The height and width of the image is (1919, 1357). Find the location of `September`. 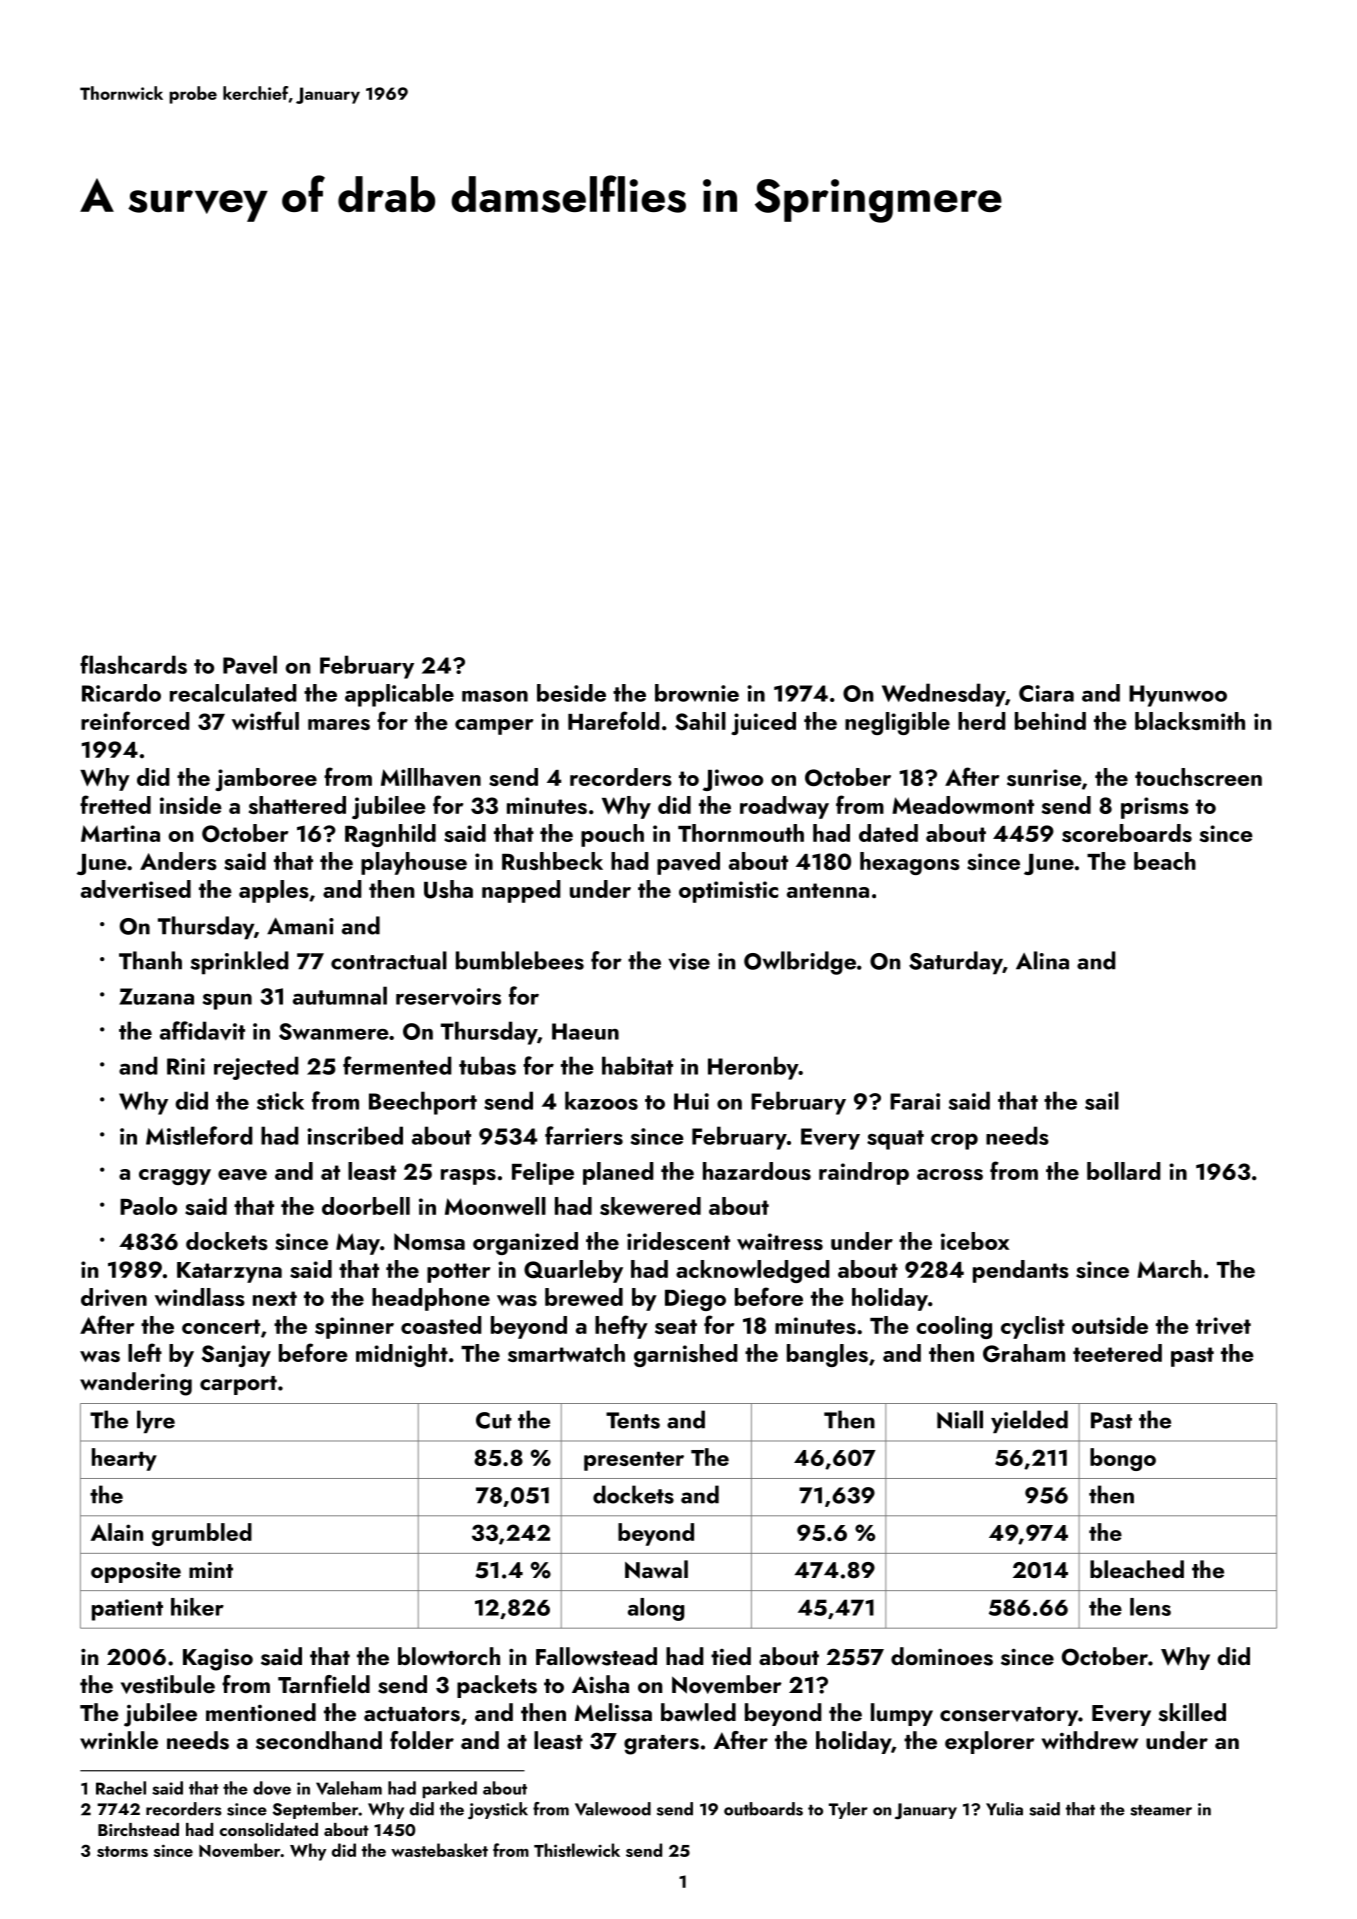

September is located at coordinates (315, 1810).
